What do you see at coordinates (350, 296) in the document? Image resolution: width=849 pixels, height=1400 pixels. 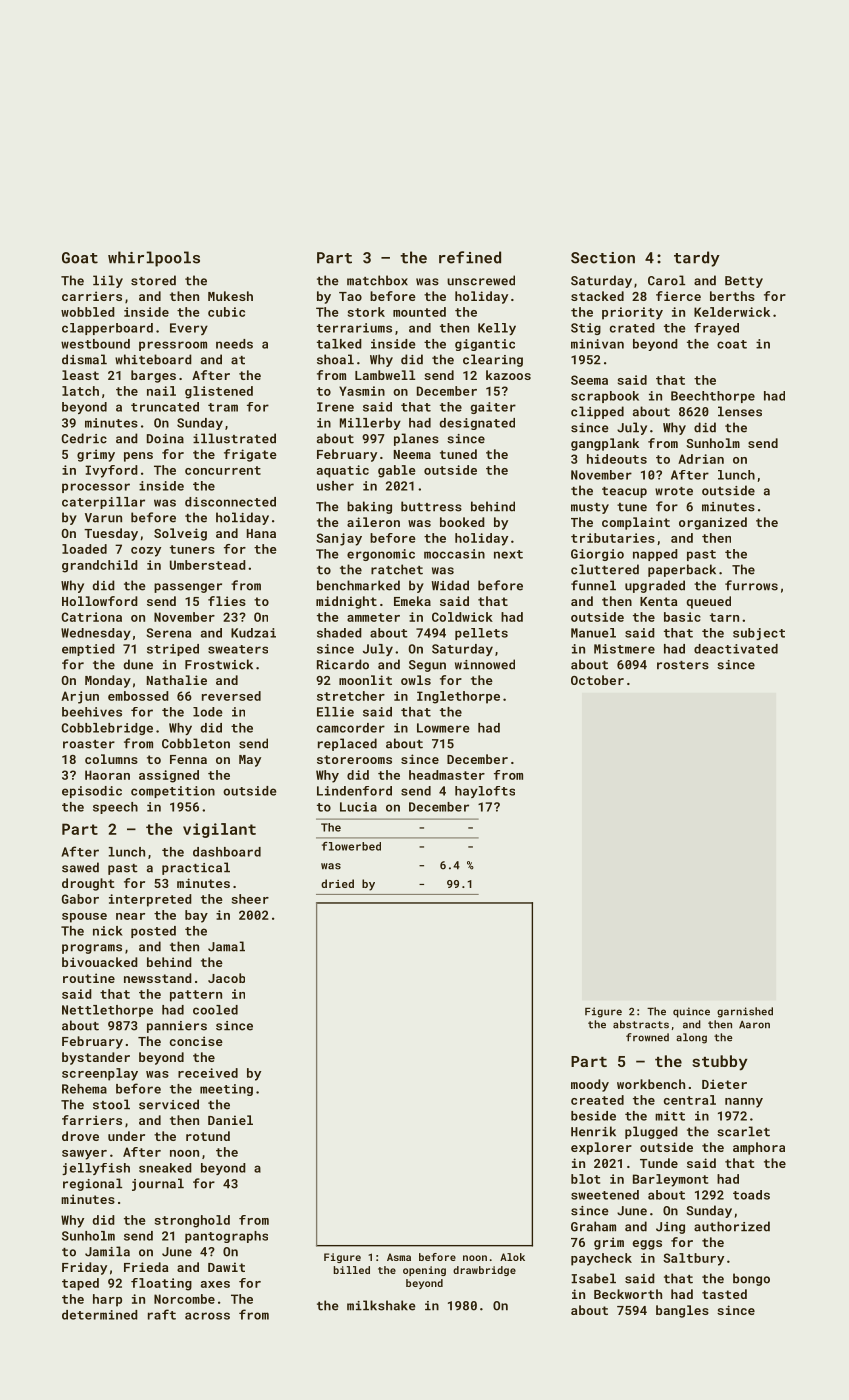 I see `Tao` at bounding box center [350, 296].
